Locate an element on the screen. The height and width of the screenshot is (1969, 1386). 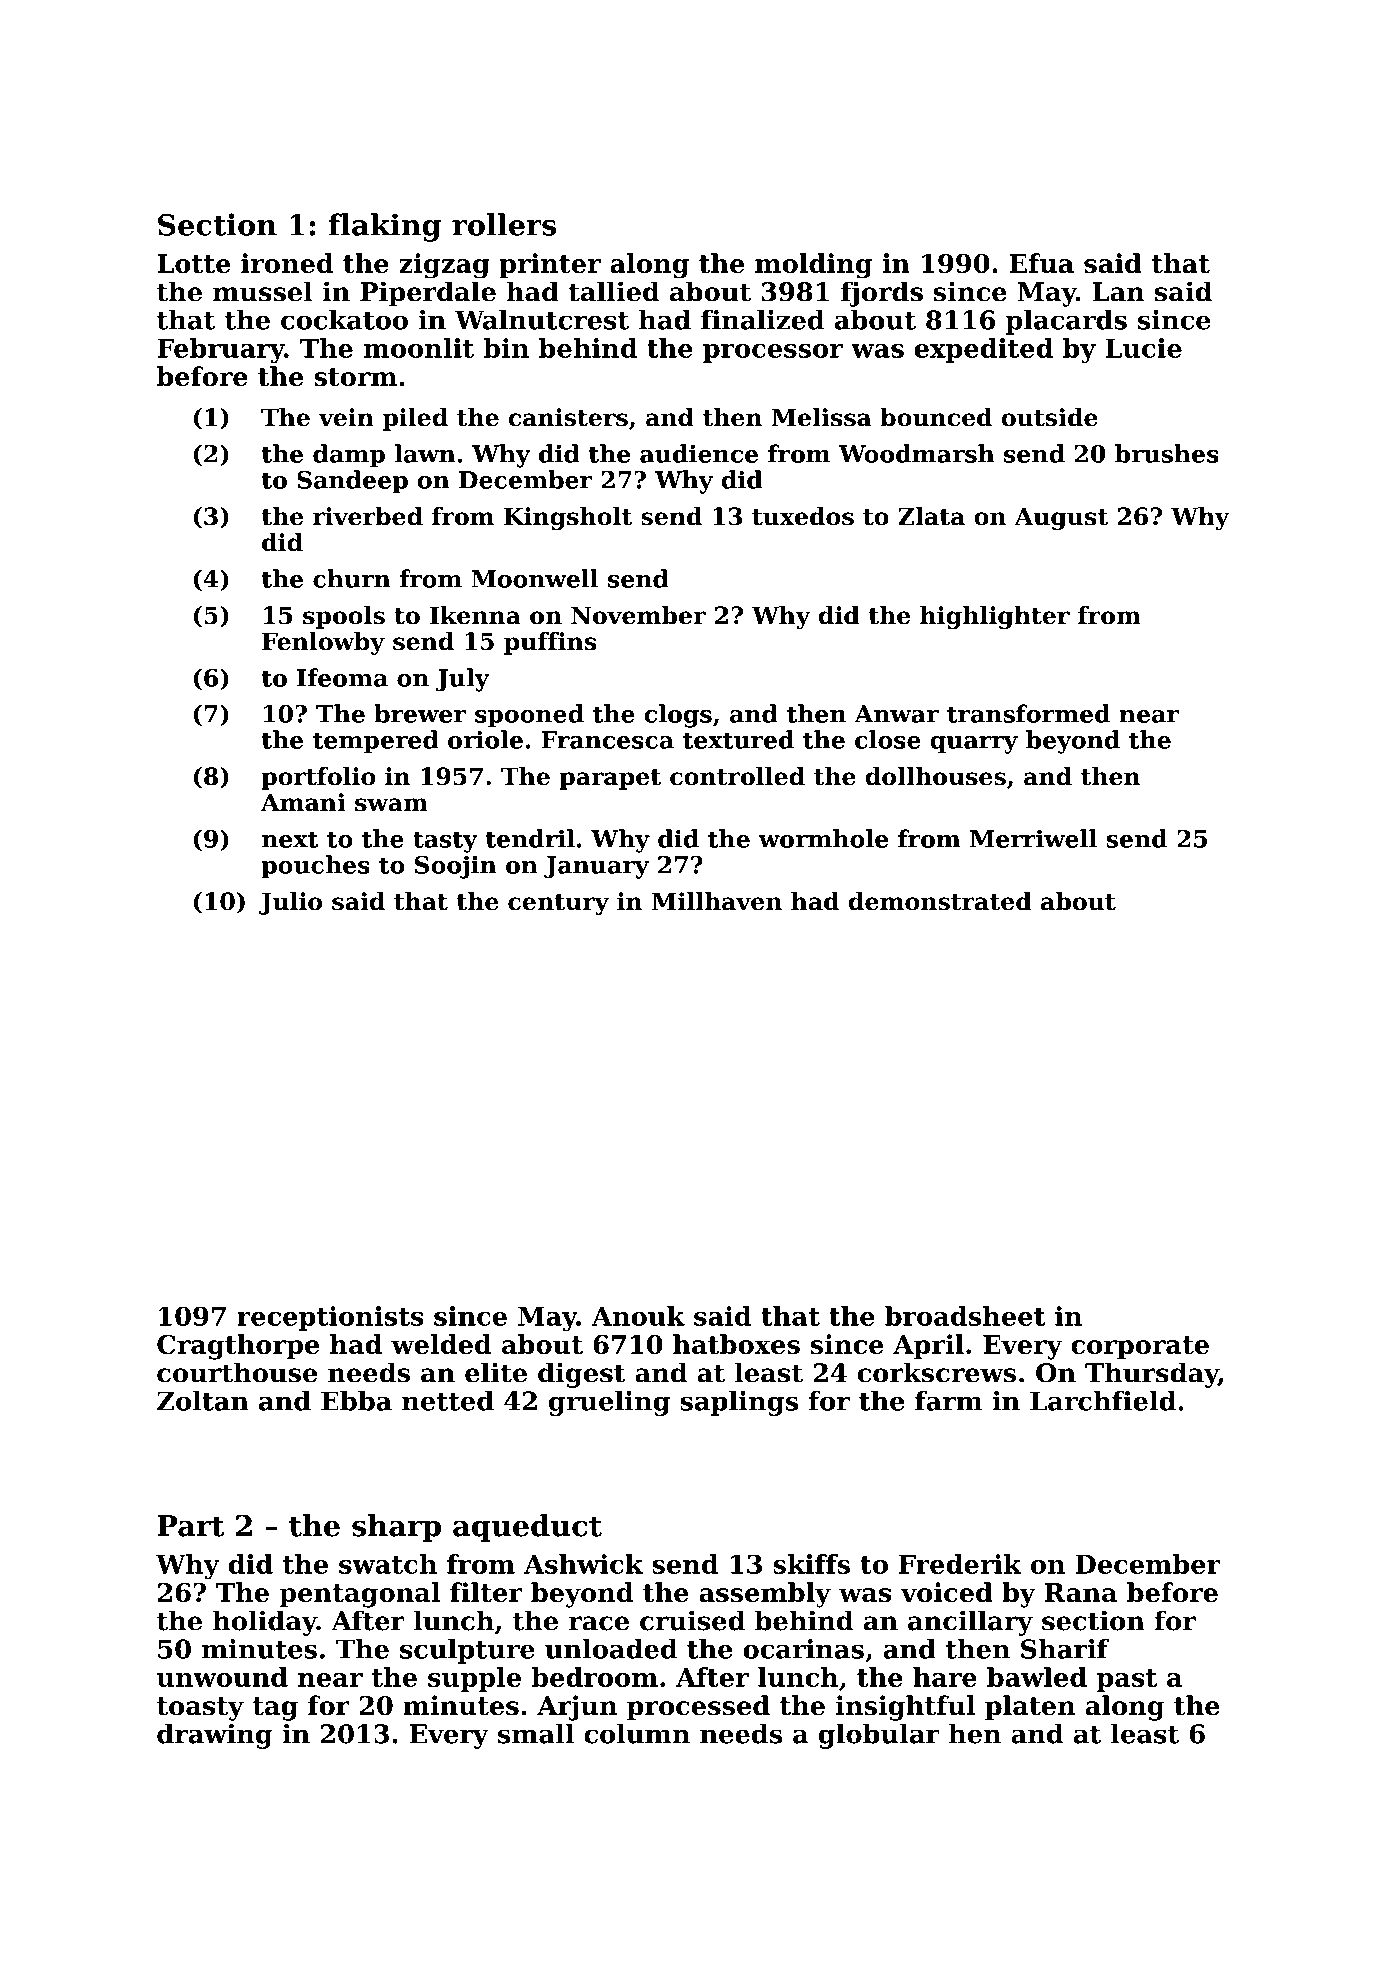
supple is located at coordinates (474, 1679).
